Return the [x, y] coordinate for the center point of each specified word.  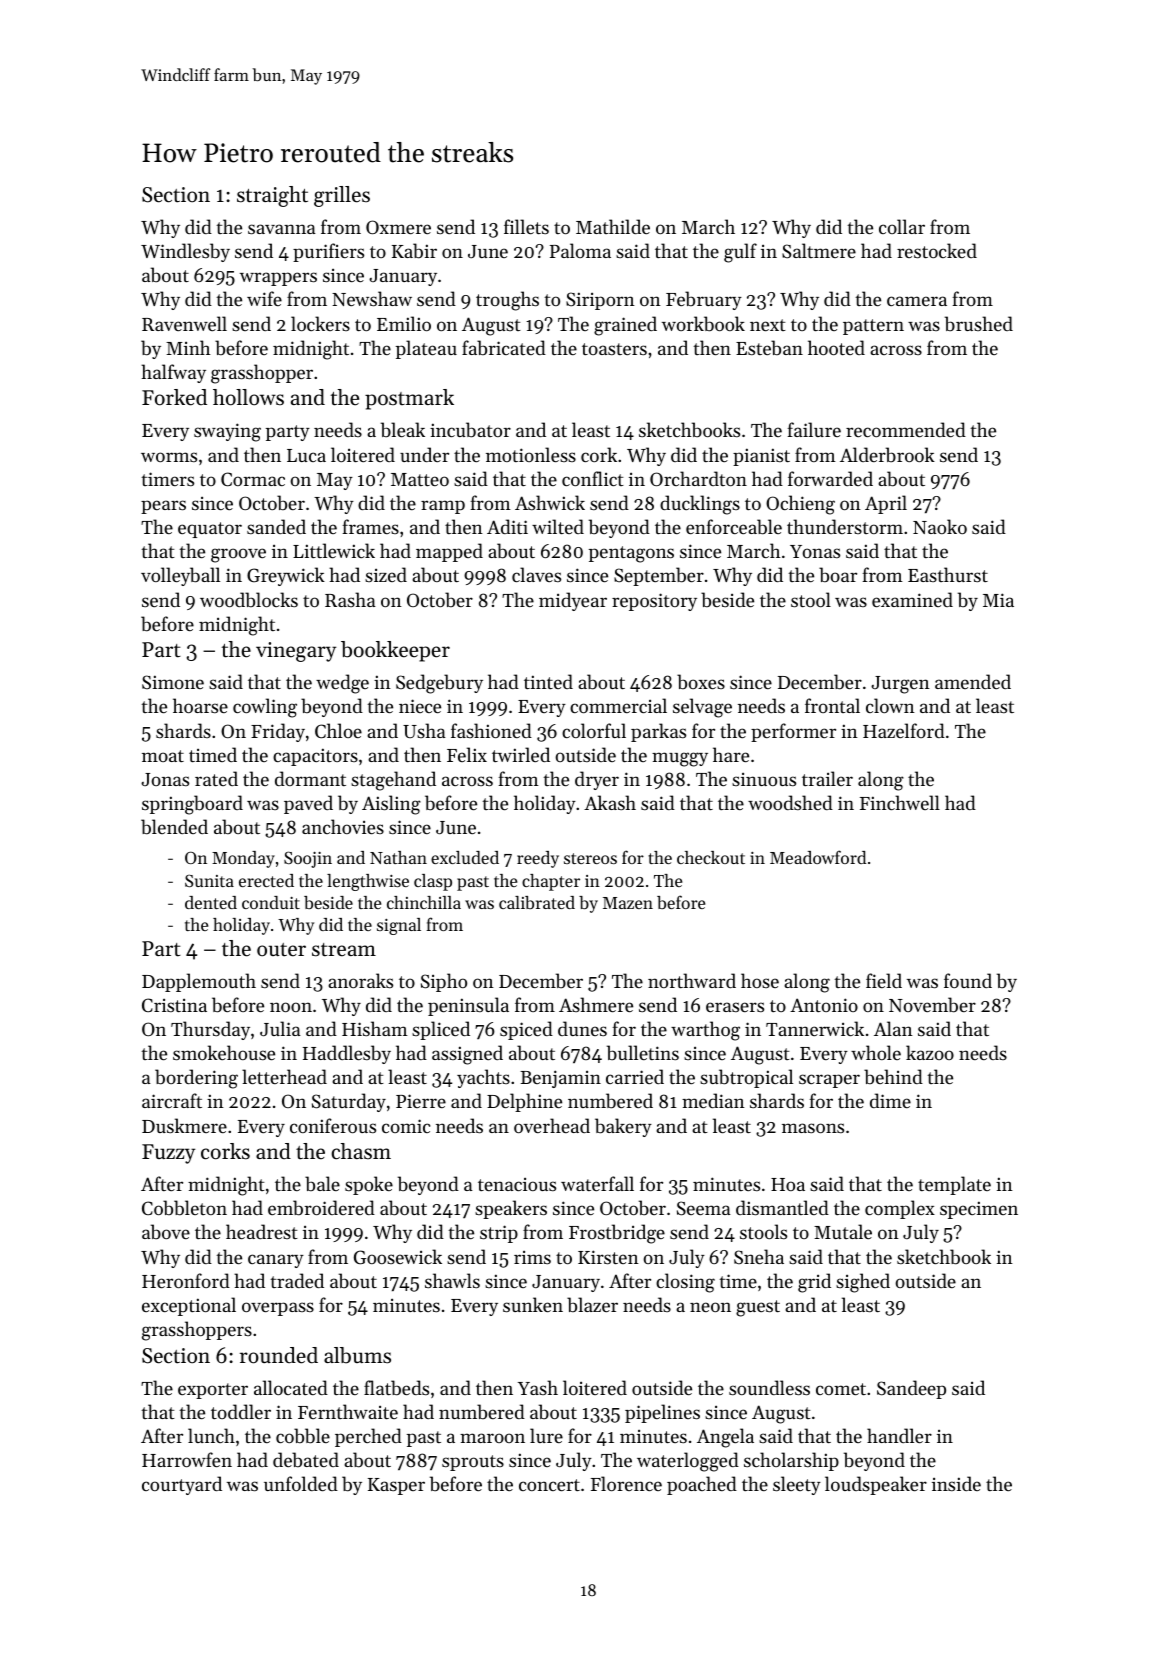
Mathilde [613, 226]
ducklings [700, 505]
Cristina [174, 1005]
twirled [521, 754]
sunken [533, 1304]
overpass [278, 1309]
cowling [265, 708]
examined [912, 599]
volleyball [180, 576]
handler [899, 1435]
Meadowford [818, 857]
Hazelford [904, 730]
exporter [213, 1391]
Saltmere [819, 251]
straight [272, 196]
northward [692, 980]
